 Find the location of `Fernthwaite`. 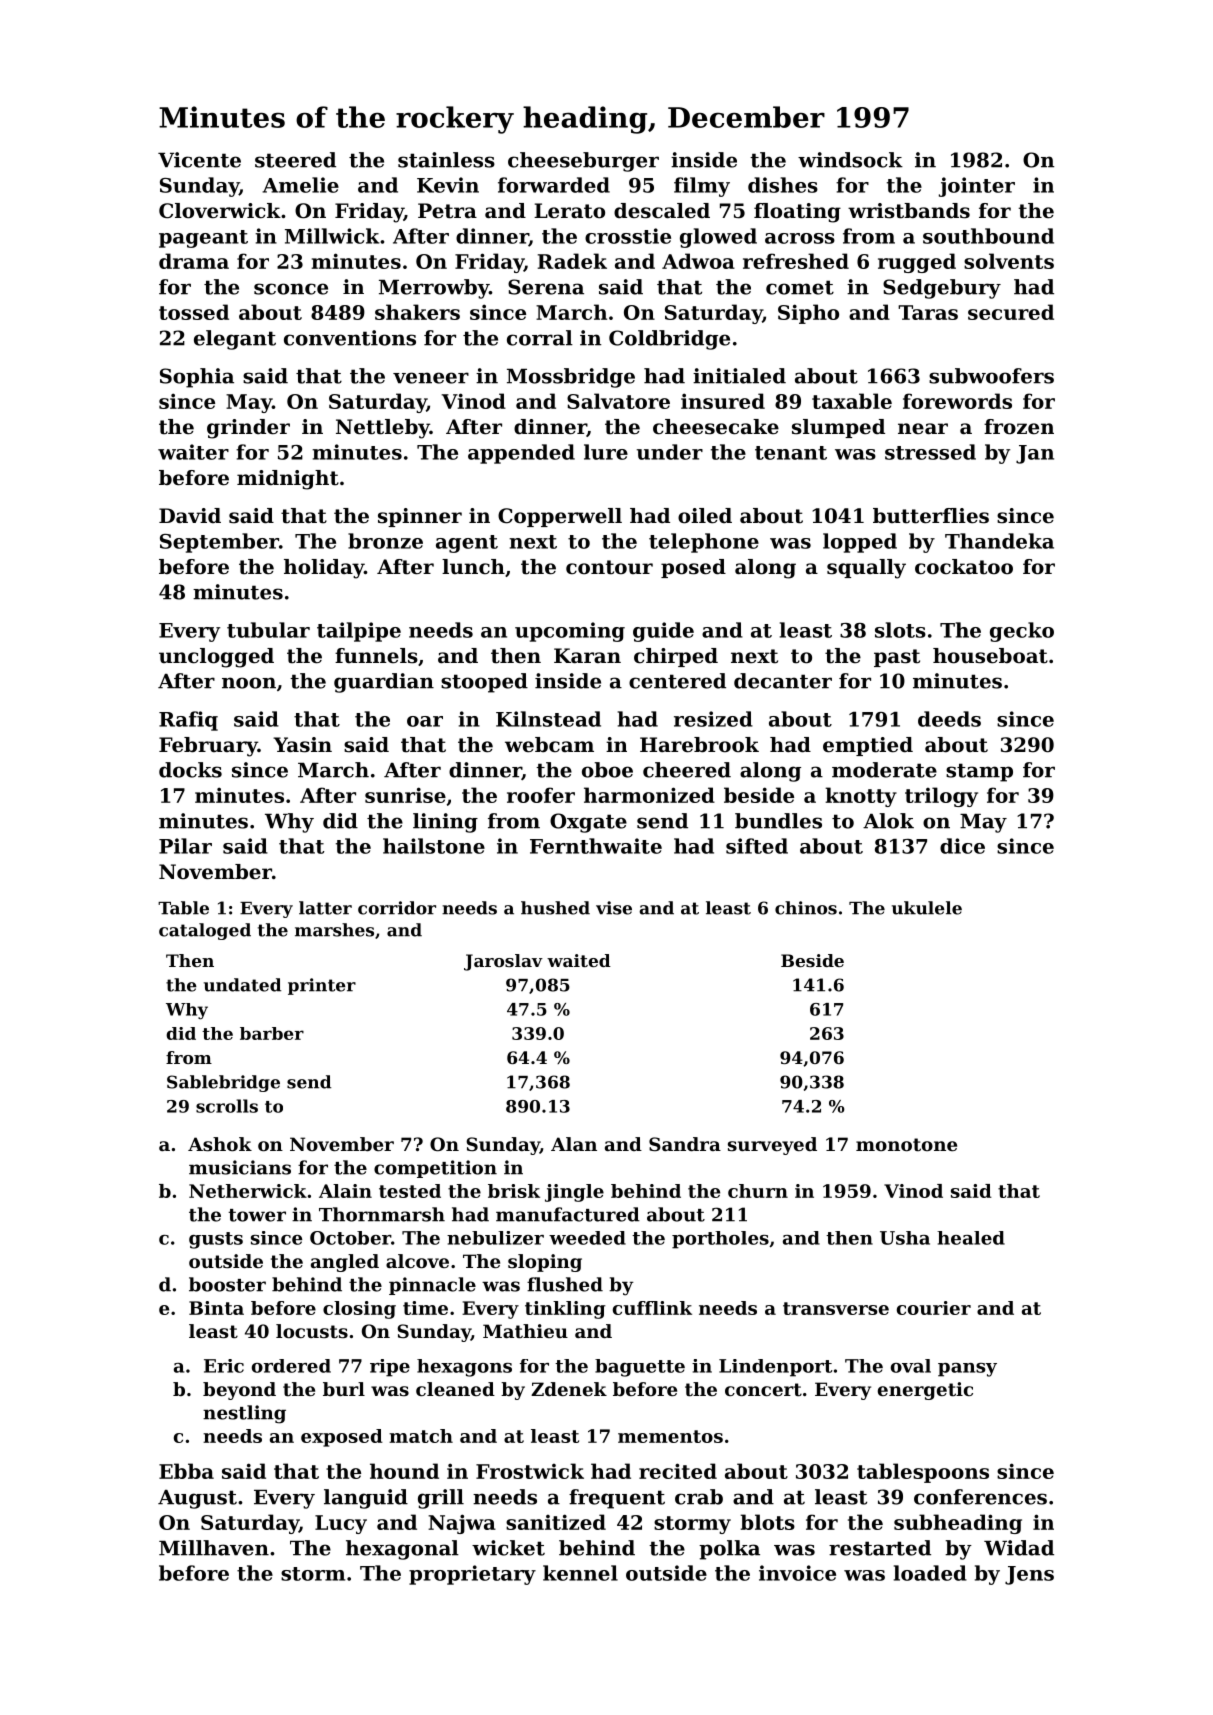

Fernthwaite is located at coordinates (596, 846).
